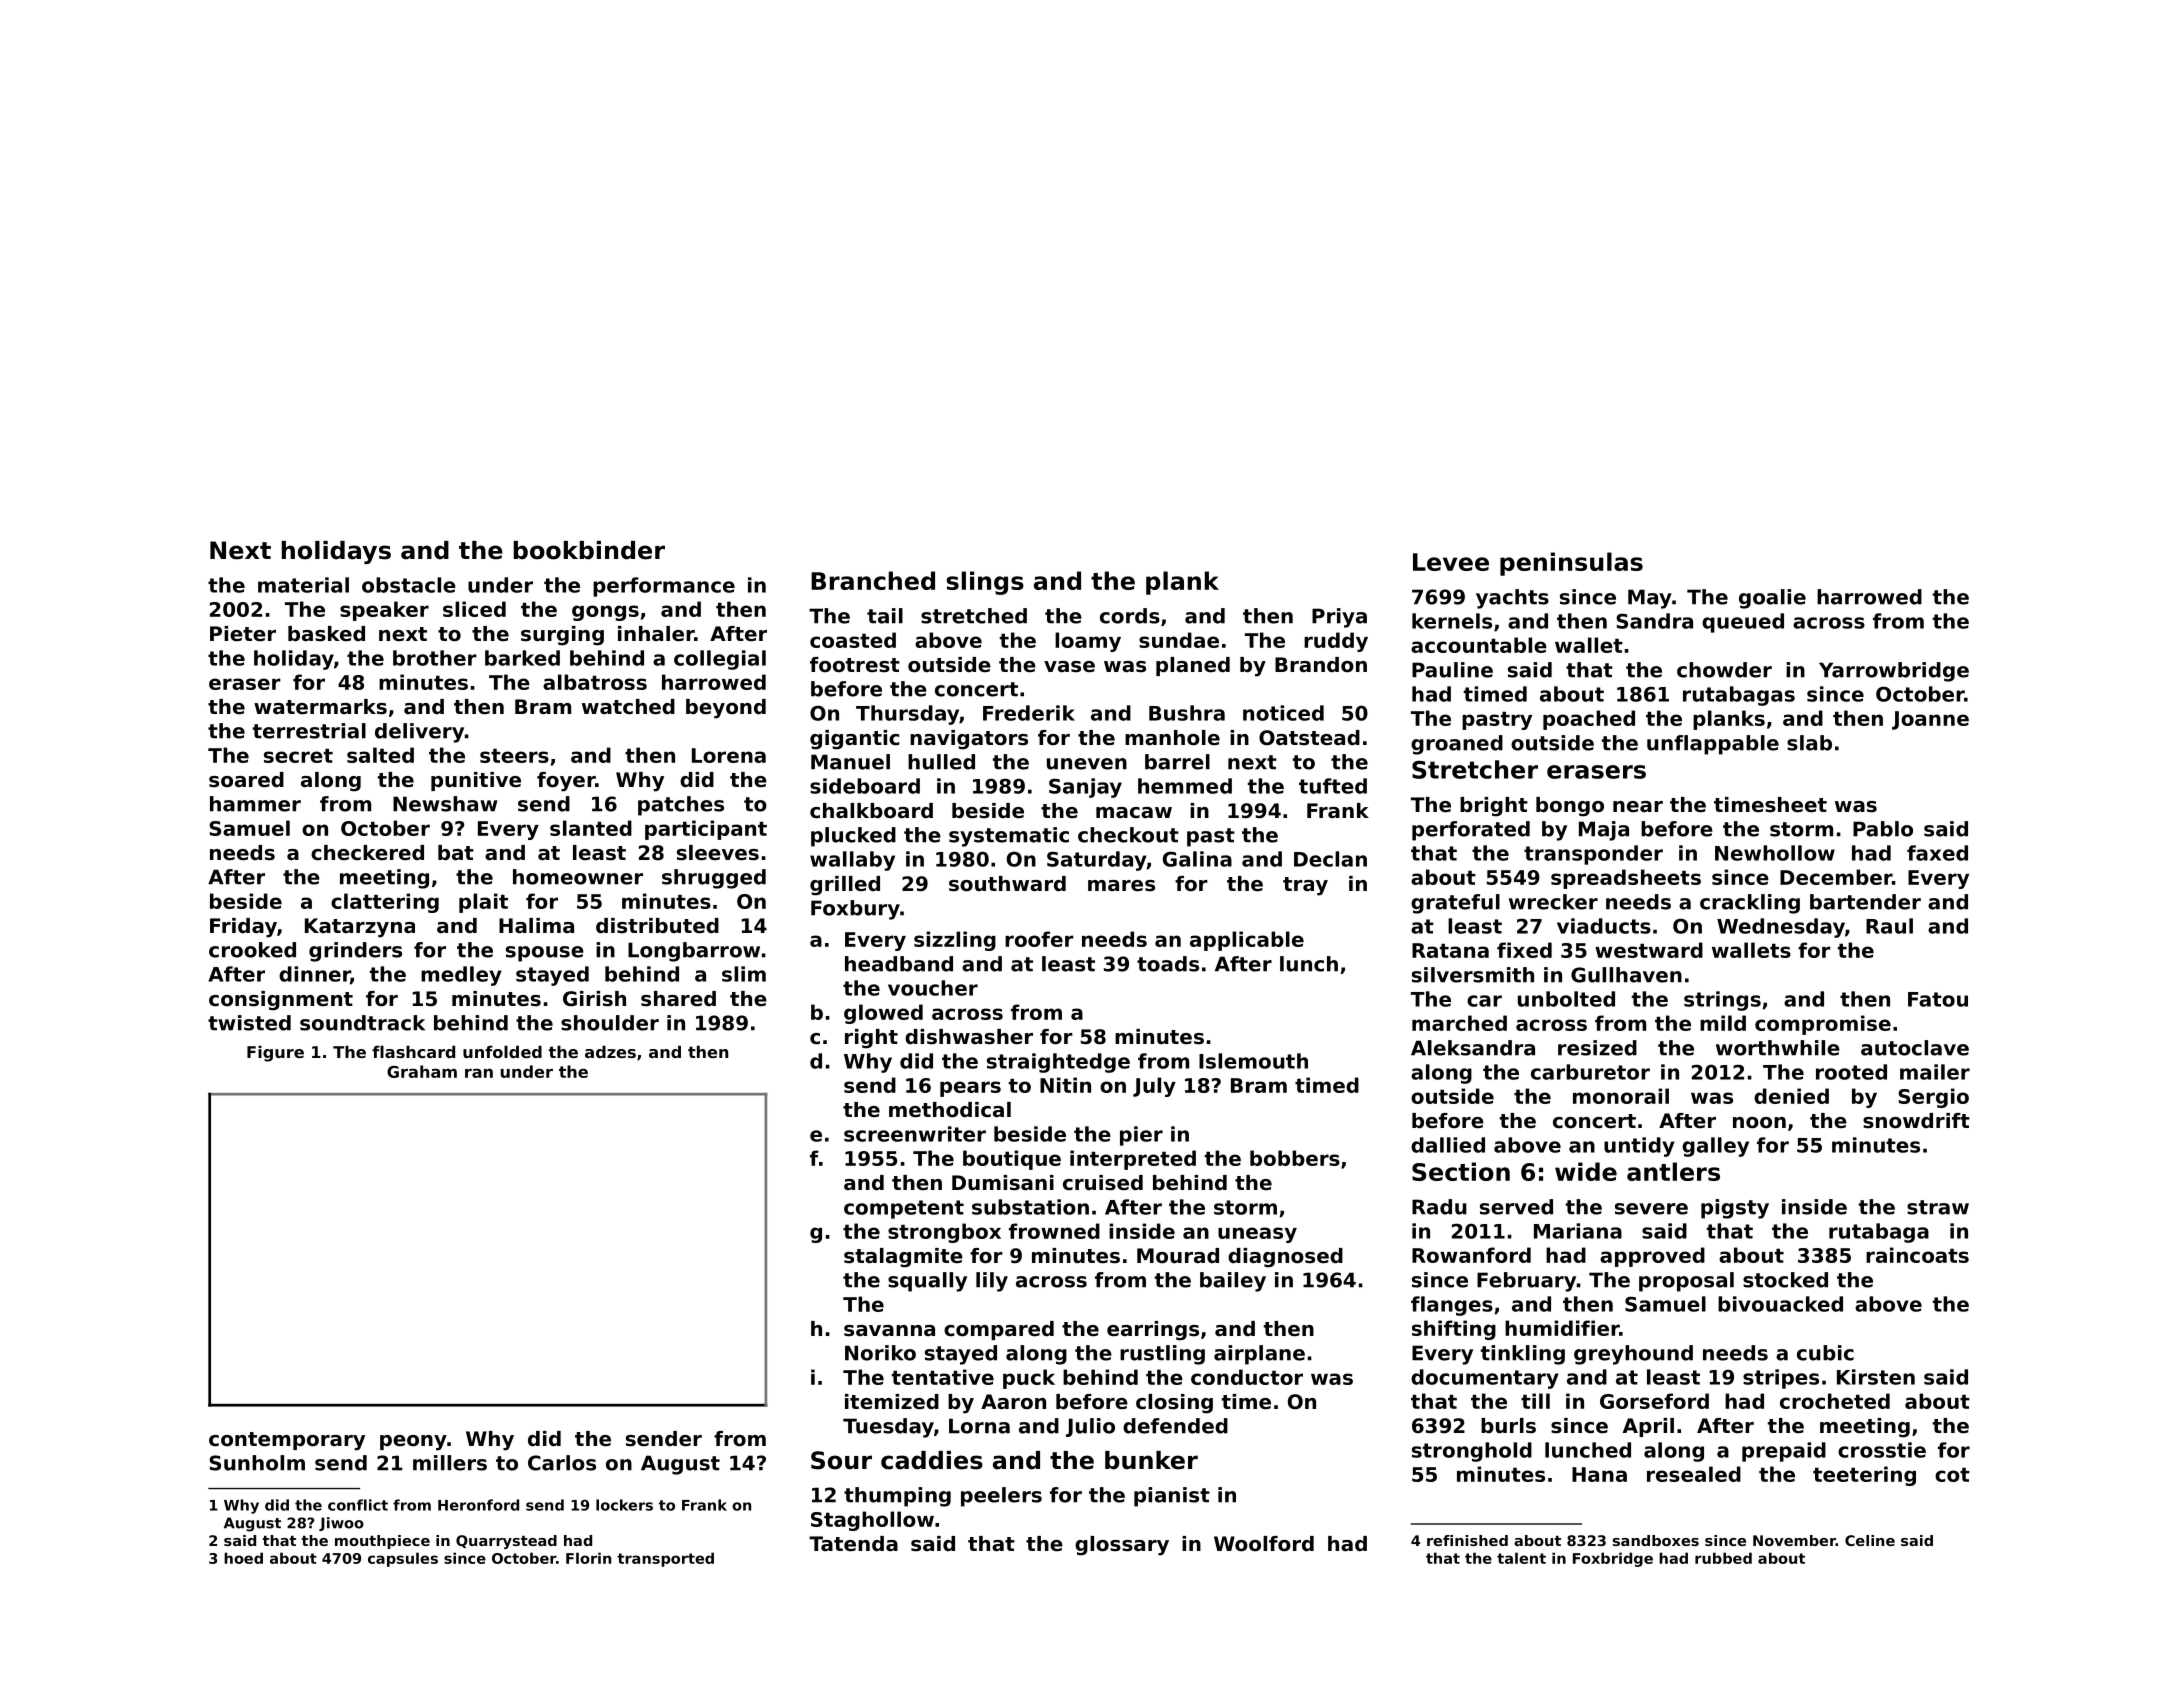 The height and width of the screenshot is (1683, 2178). What do you see at coordinates (243, 634) in the screenshot?
I see `Pieter` at bounding box center [243, 634].
